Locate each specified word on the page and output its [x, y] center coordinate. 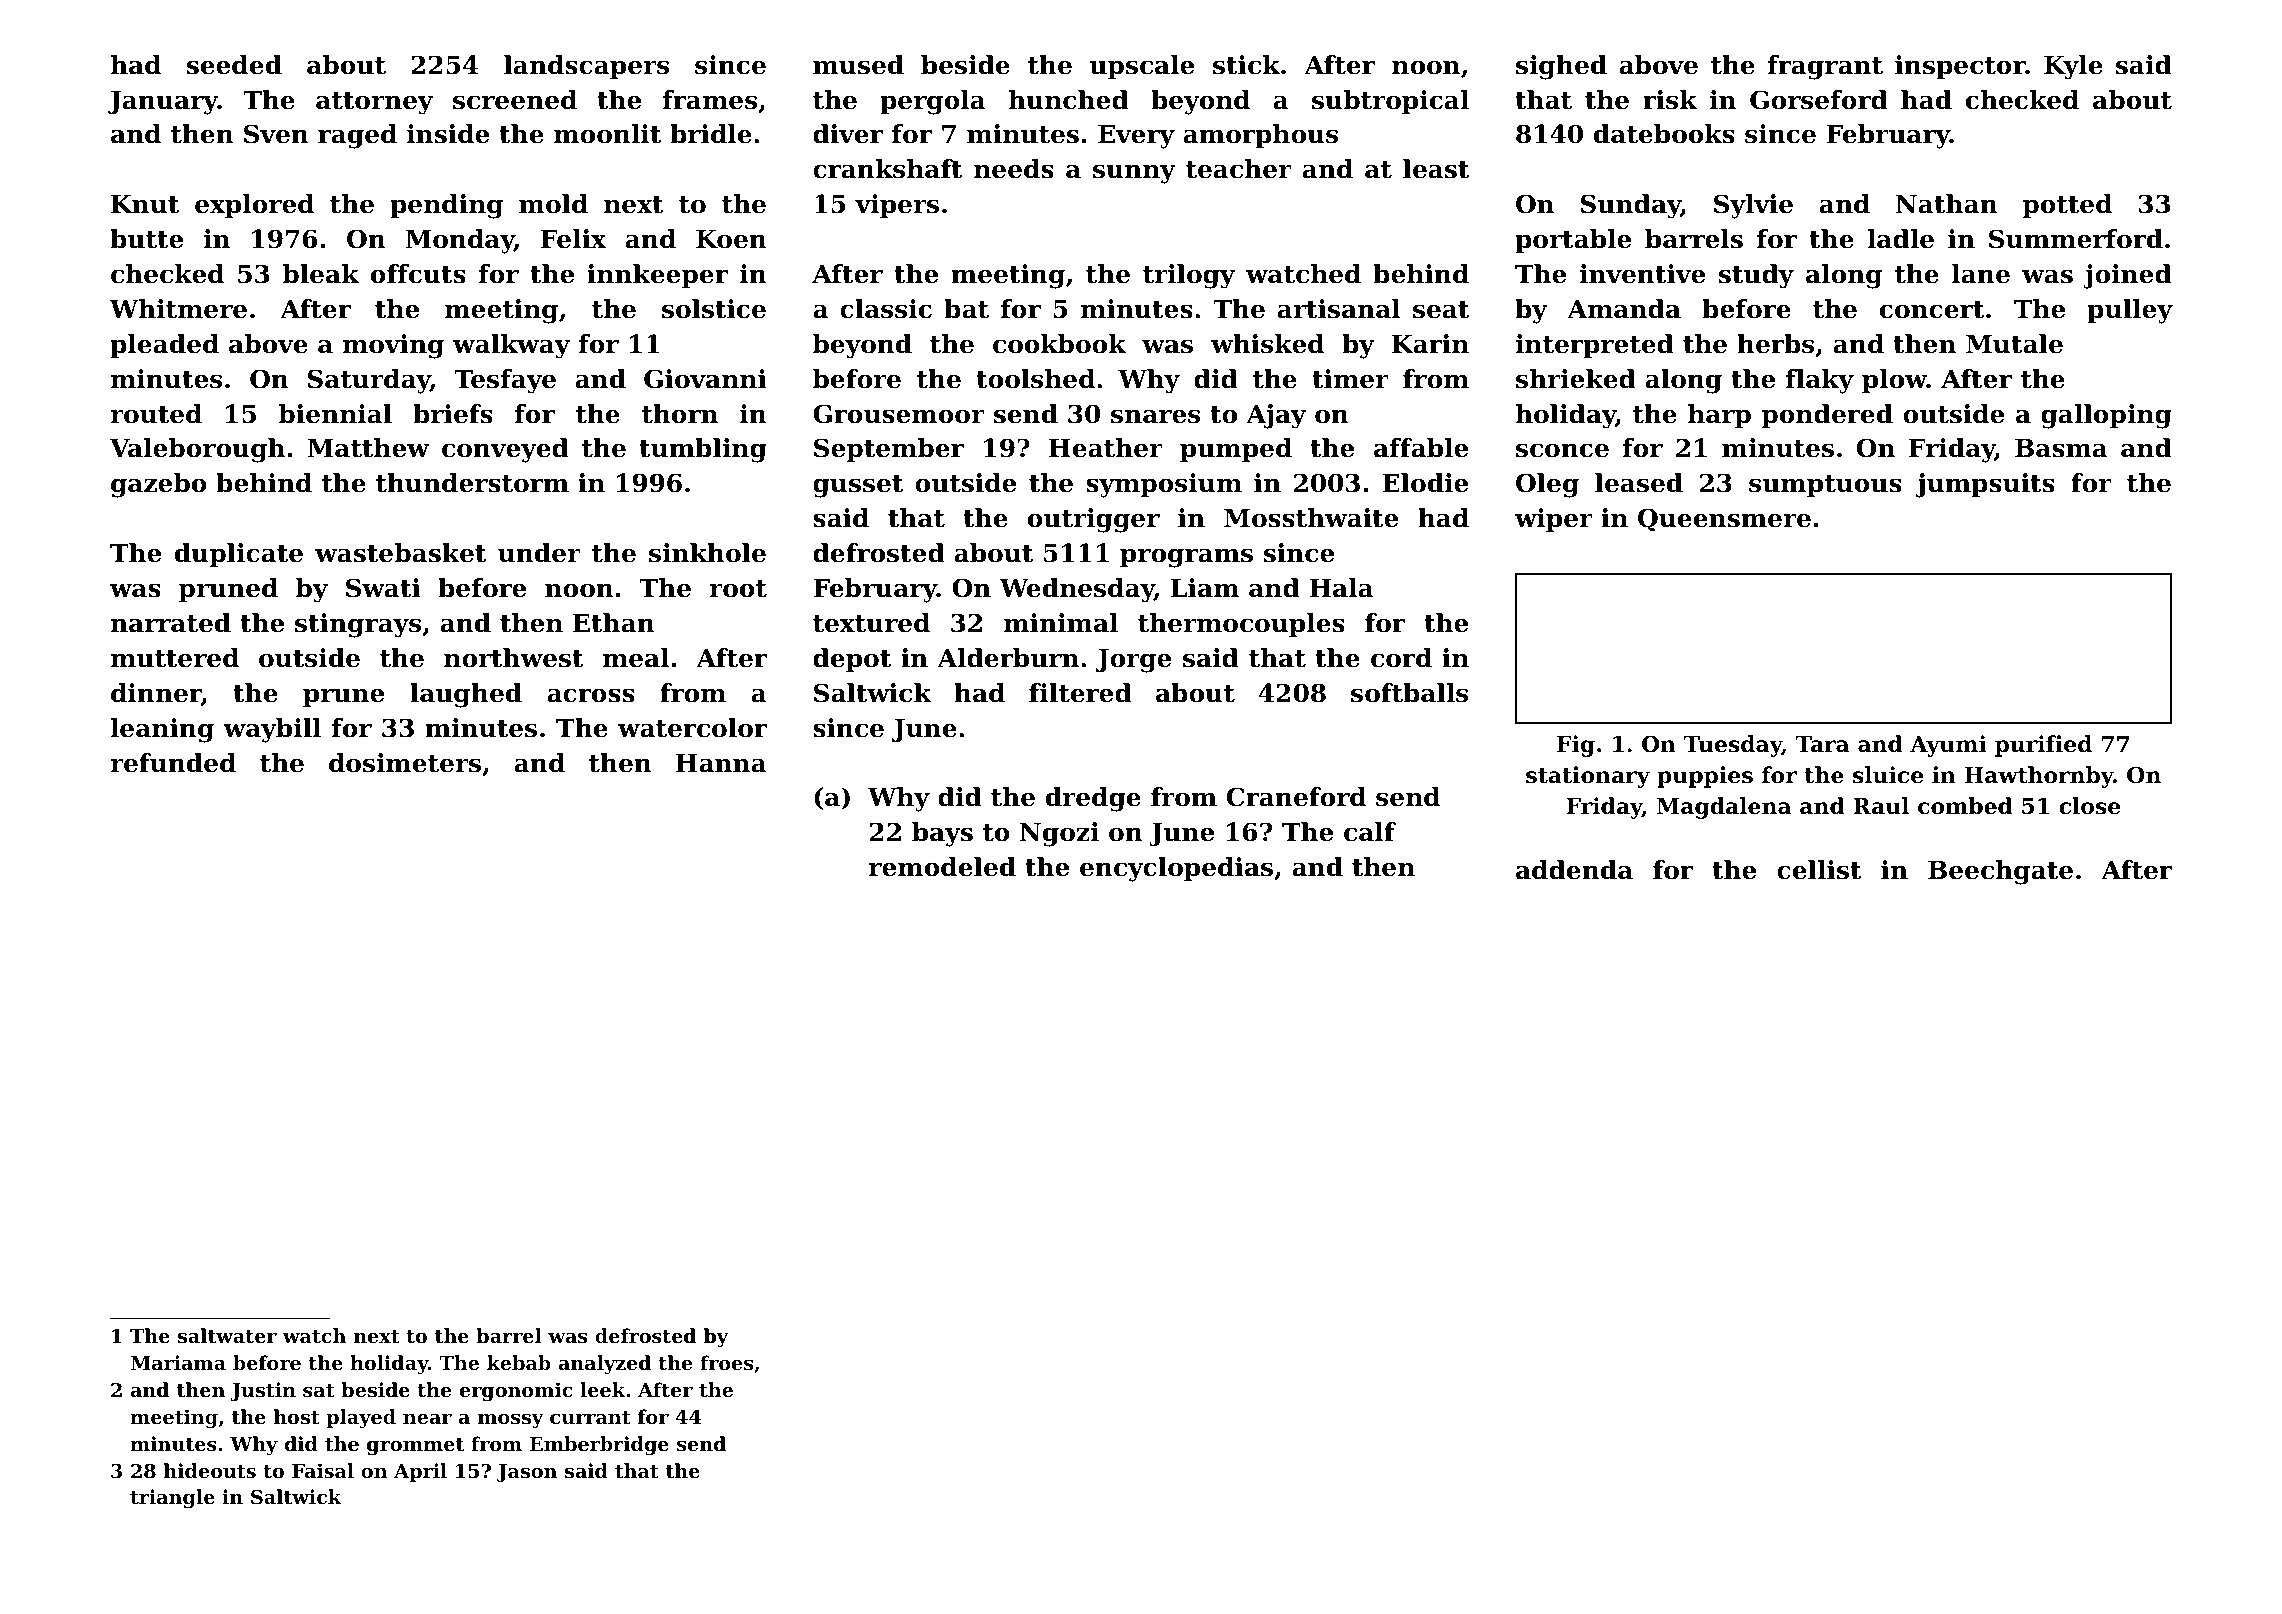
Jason [527, 1473]
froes [726, 1363]
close [2089, 806]
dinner [156, 693]
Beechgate [2000, 872]
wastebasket [400, 553]
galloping [2106, 416]
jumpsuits [1985, 485]
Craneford [1296, 797]
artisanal [1339, 309]
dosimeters [405, 763]
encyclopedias [1176, 869]
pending [446, 206]
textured [871, 623]
